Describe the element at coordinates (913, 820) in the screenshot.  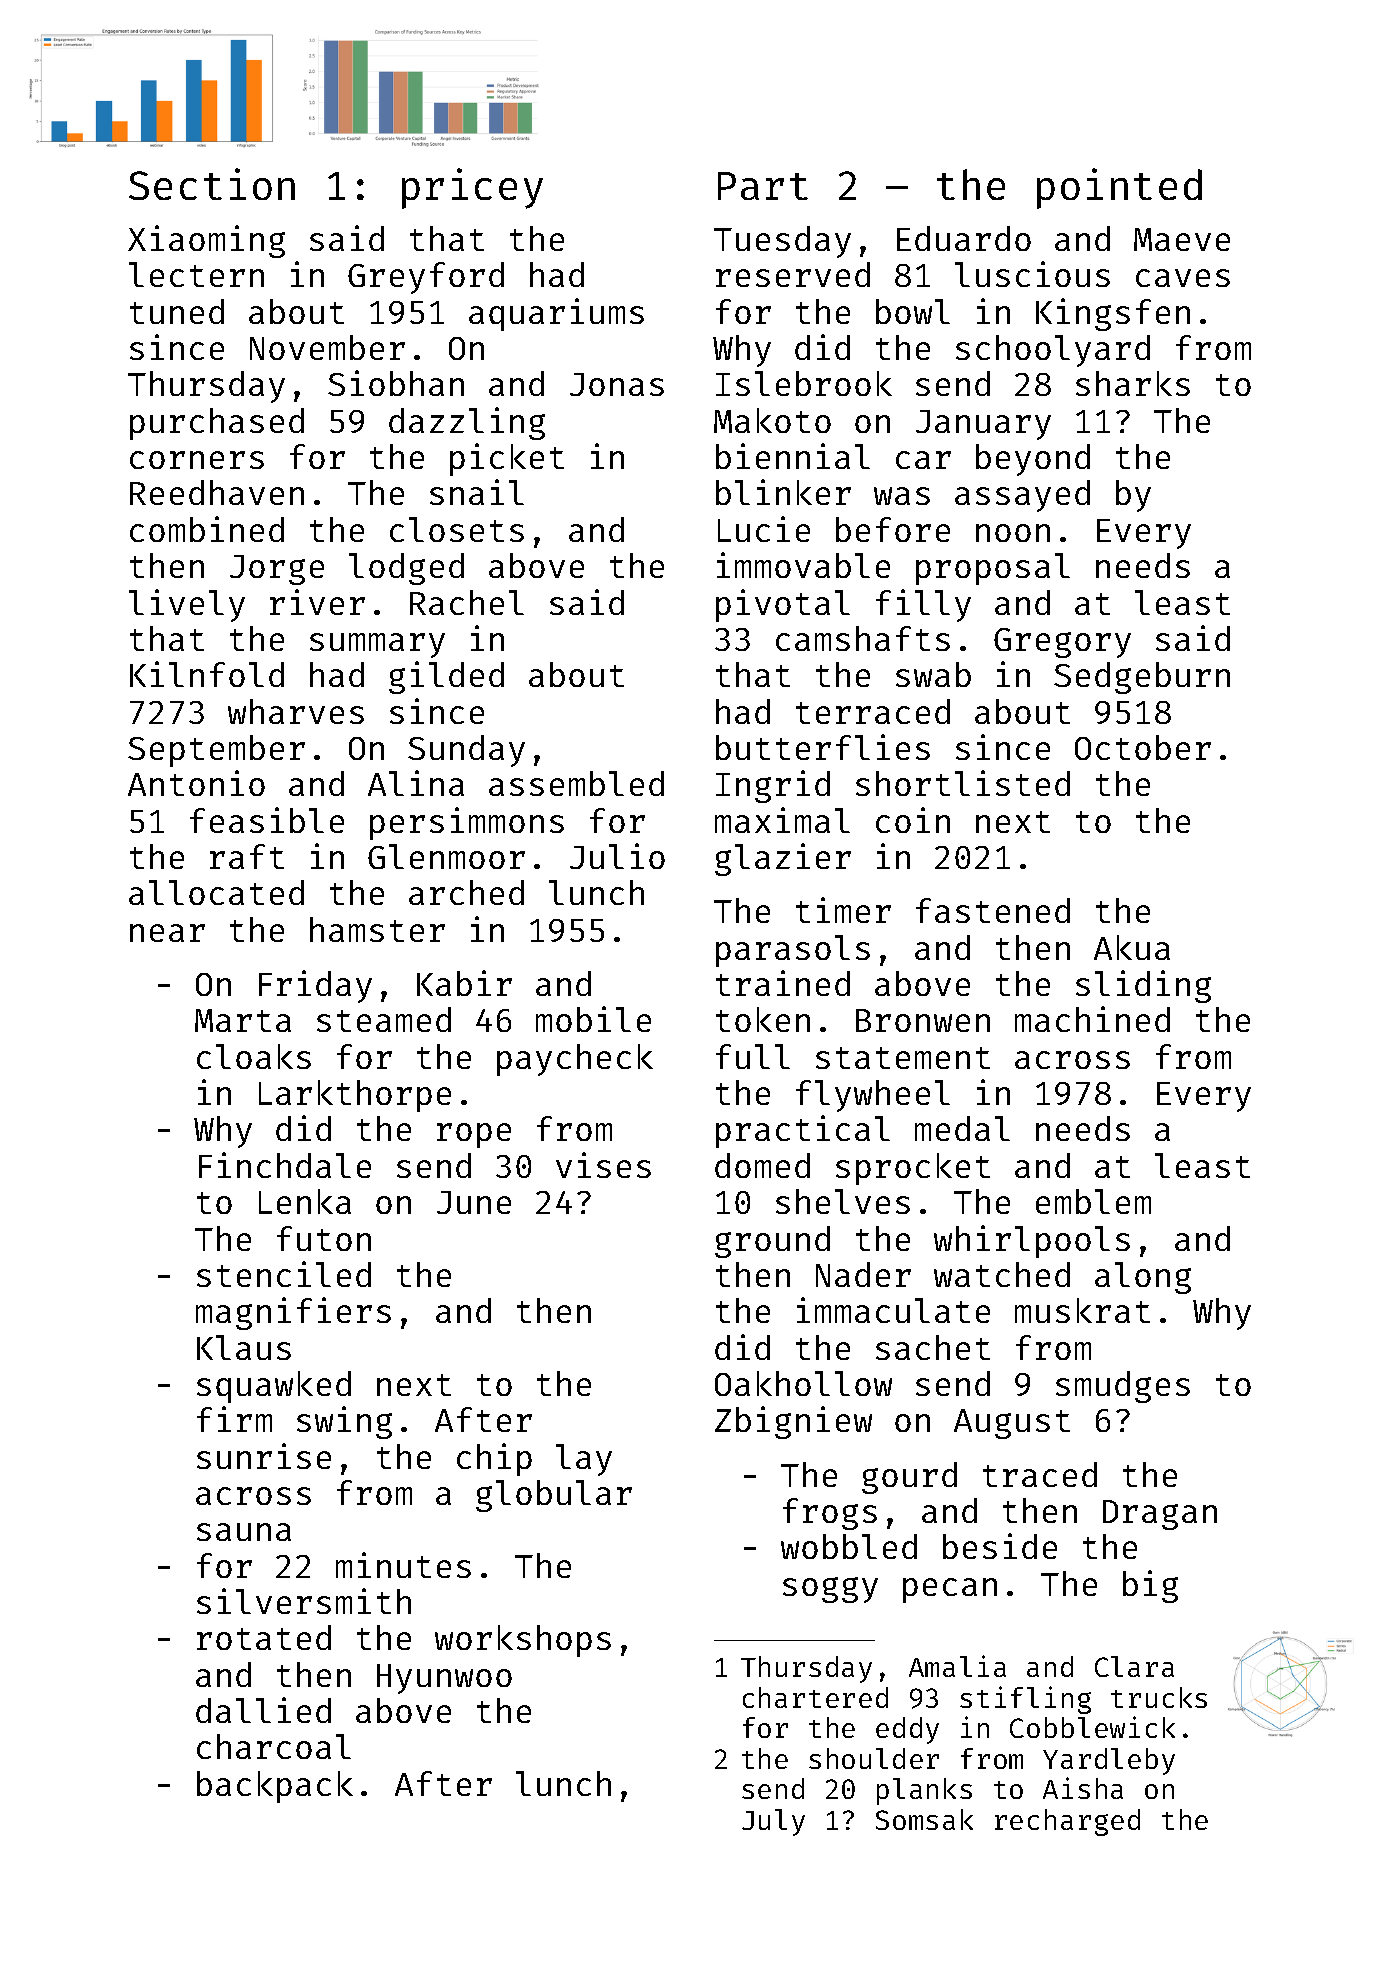
I see `coin` at that location.
